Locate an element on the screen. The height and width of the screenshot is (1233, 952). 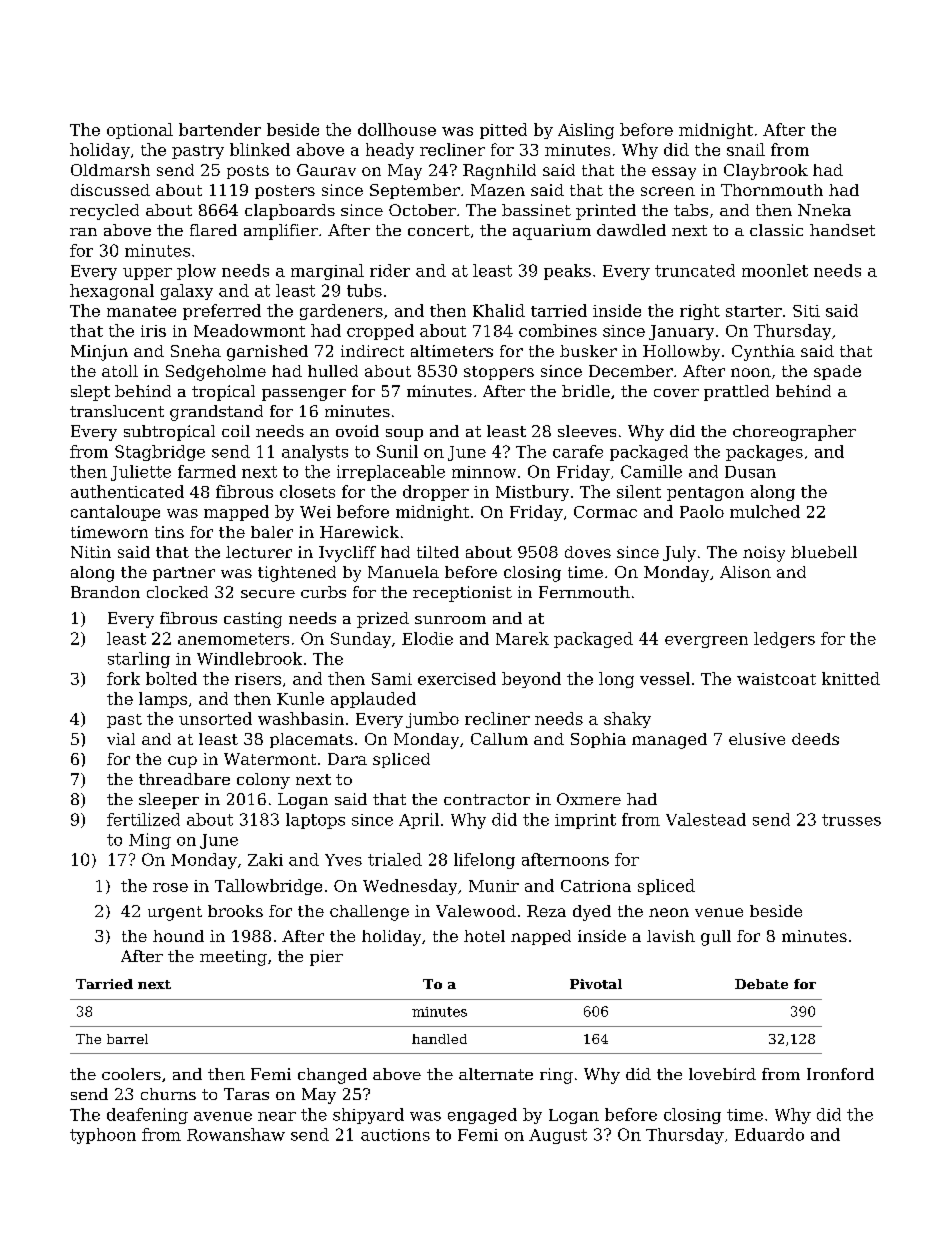
upper is located at coordinates (147, 274).
